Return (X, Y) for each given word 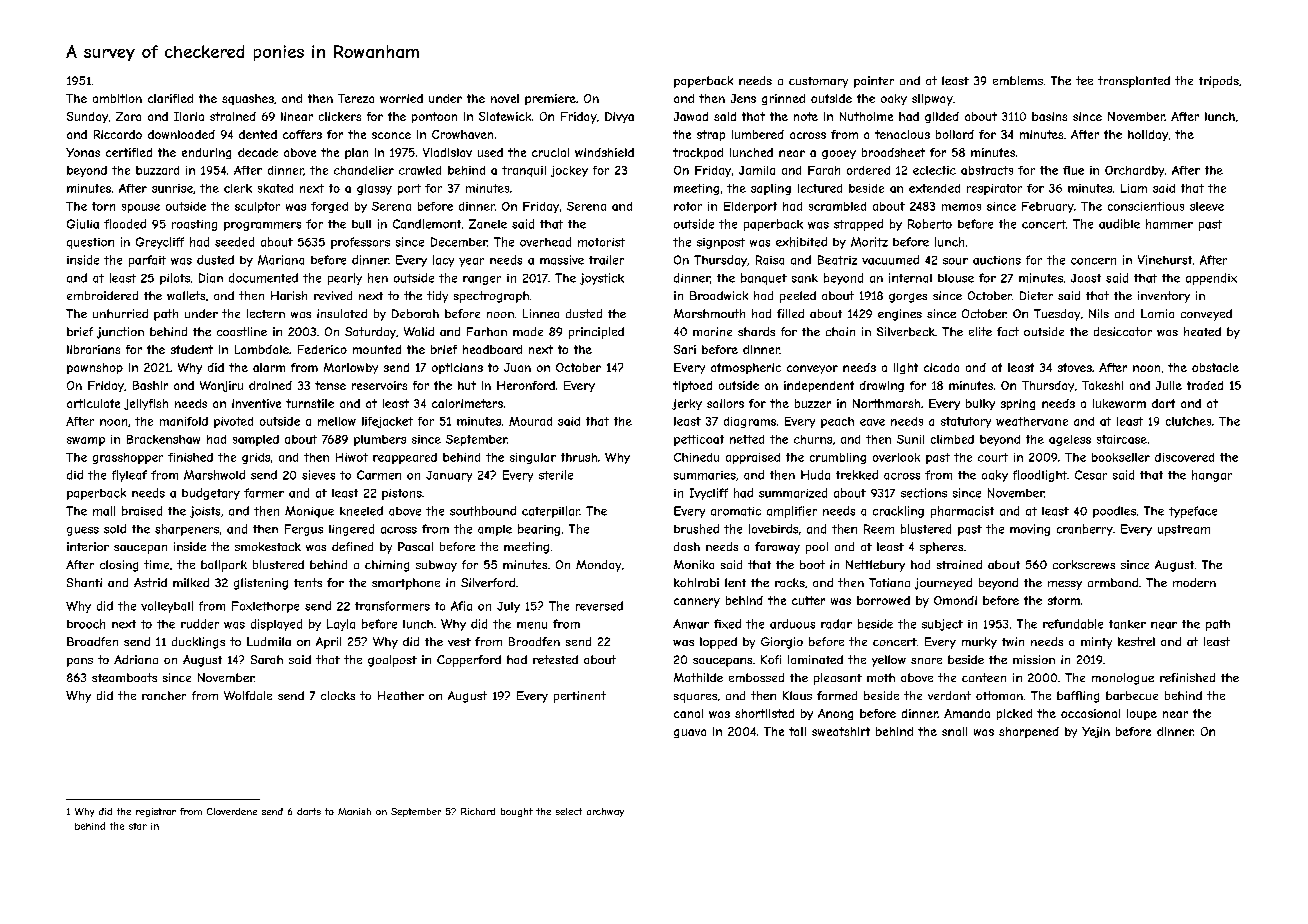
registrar (156, 812)
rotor (688, 206)
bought (517, 812)
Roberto (930, 224)
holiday (1148, 135)
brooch (86, 624)
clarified (170, 98)
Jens (743, 98)
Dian (211, 278)
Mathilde (698, 677)
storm (1064, 600)
